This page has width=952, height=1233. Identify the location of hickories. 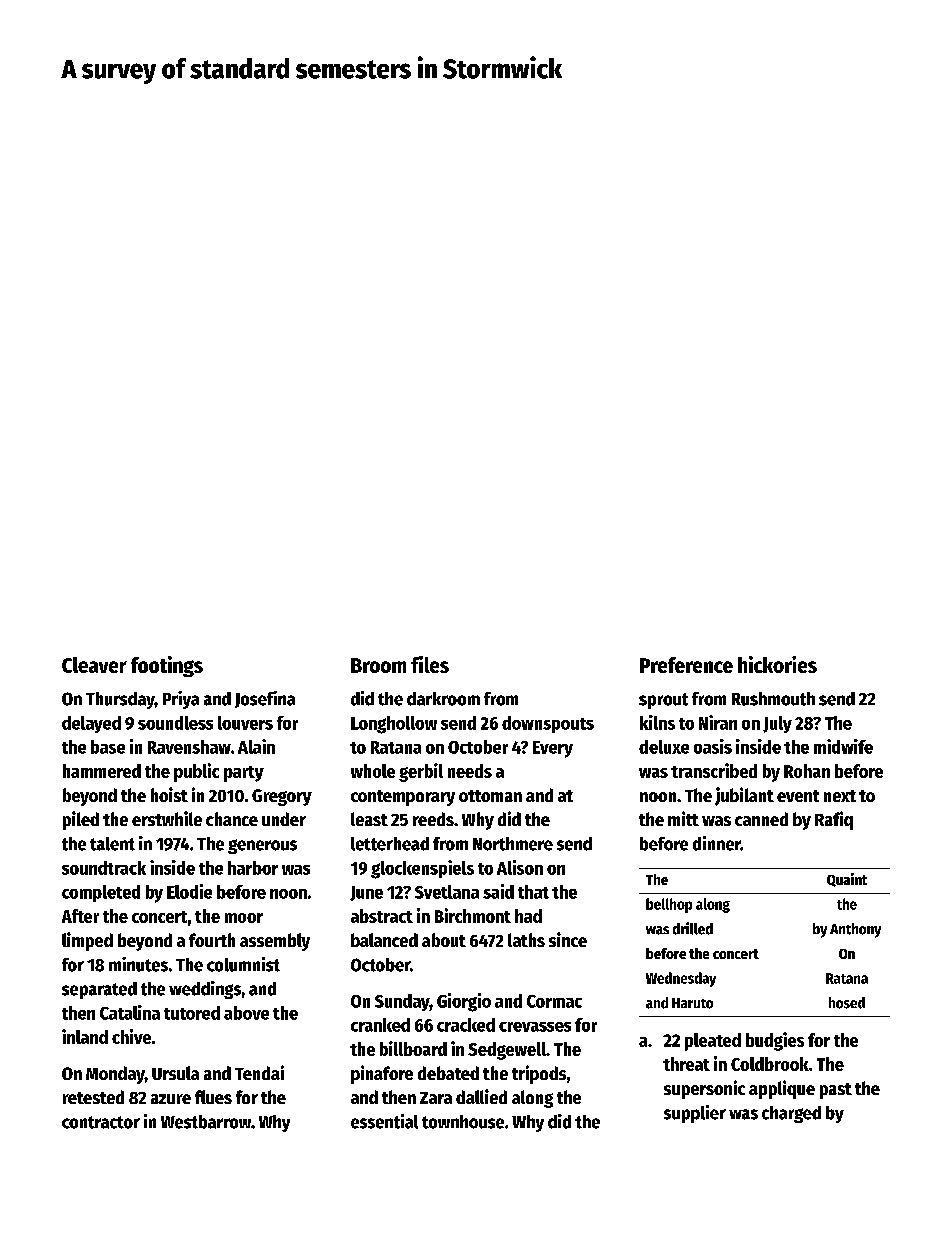
(777, 664).
